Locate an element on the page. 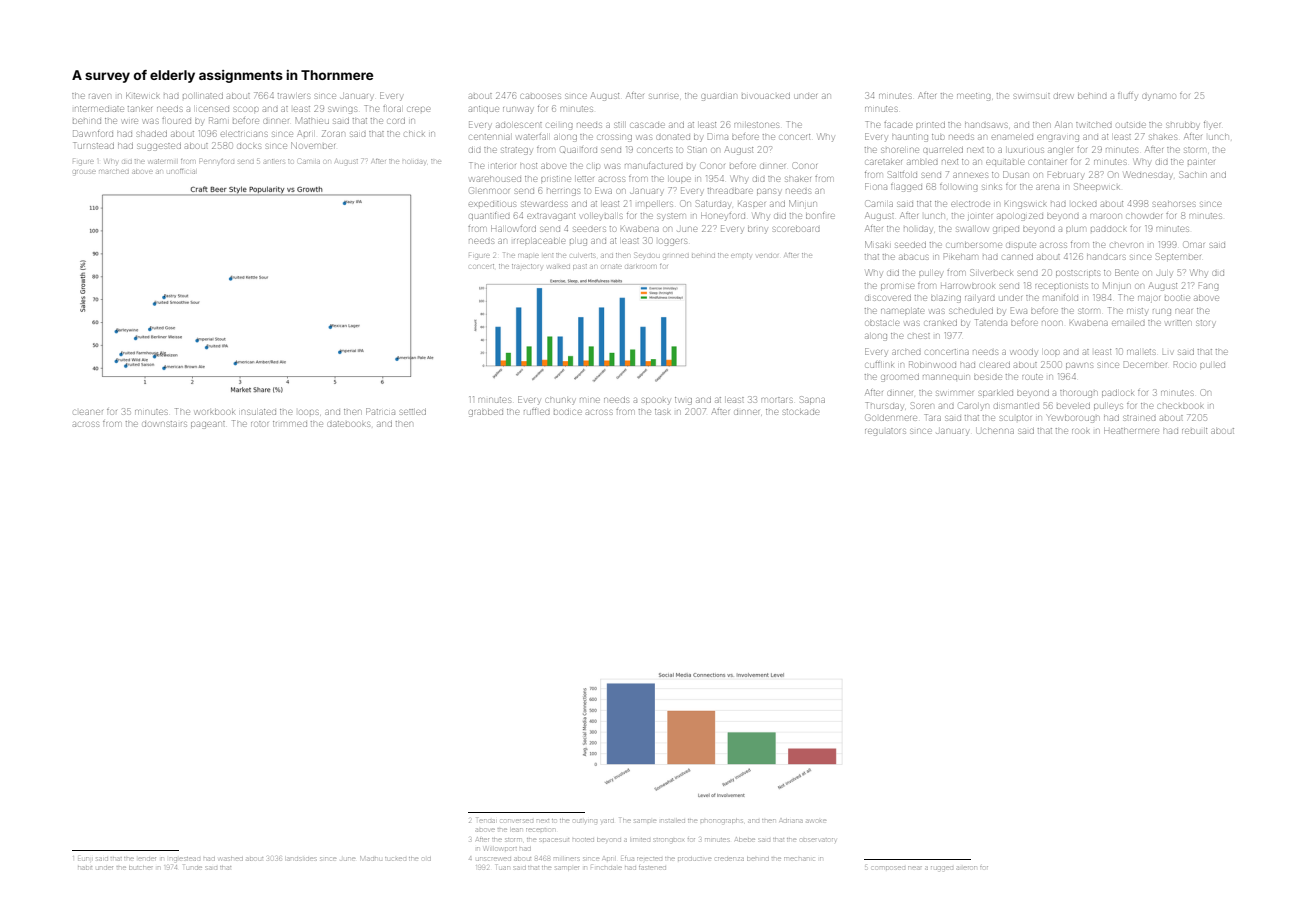 Image resolution: width=1308 pixels, height=924 pixels. datebooks is located at coordinates (349, 424).
